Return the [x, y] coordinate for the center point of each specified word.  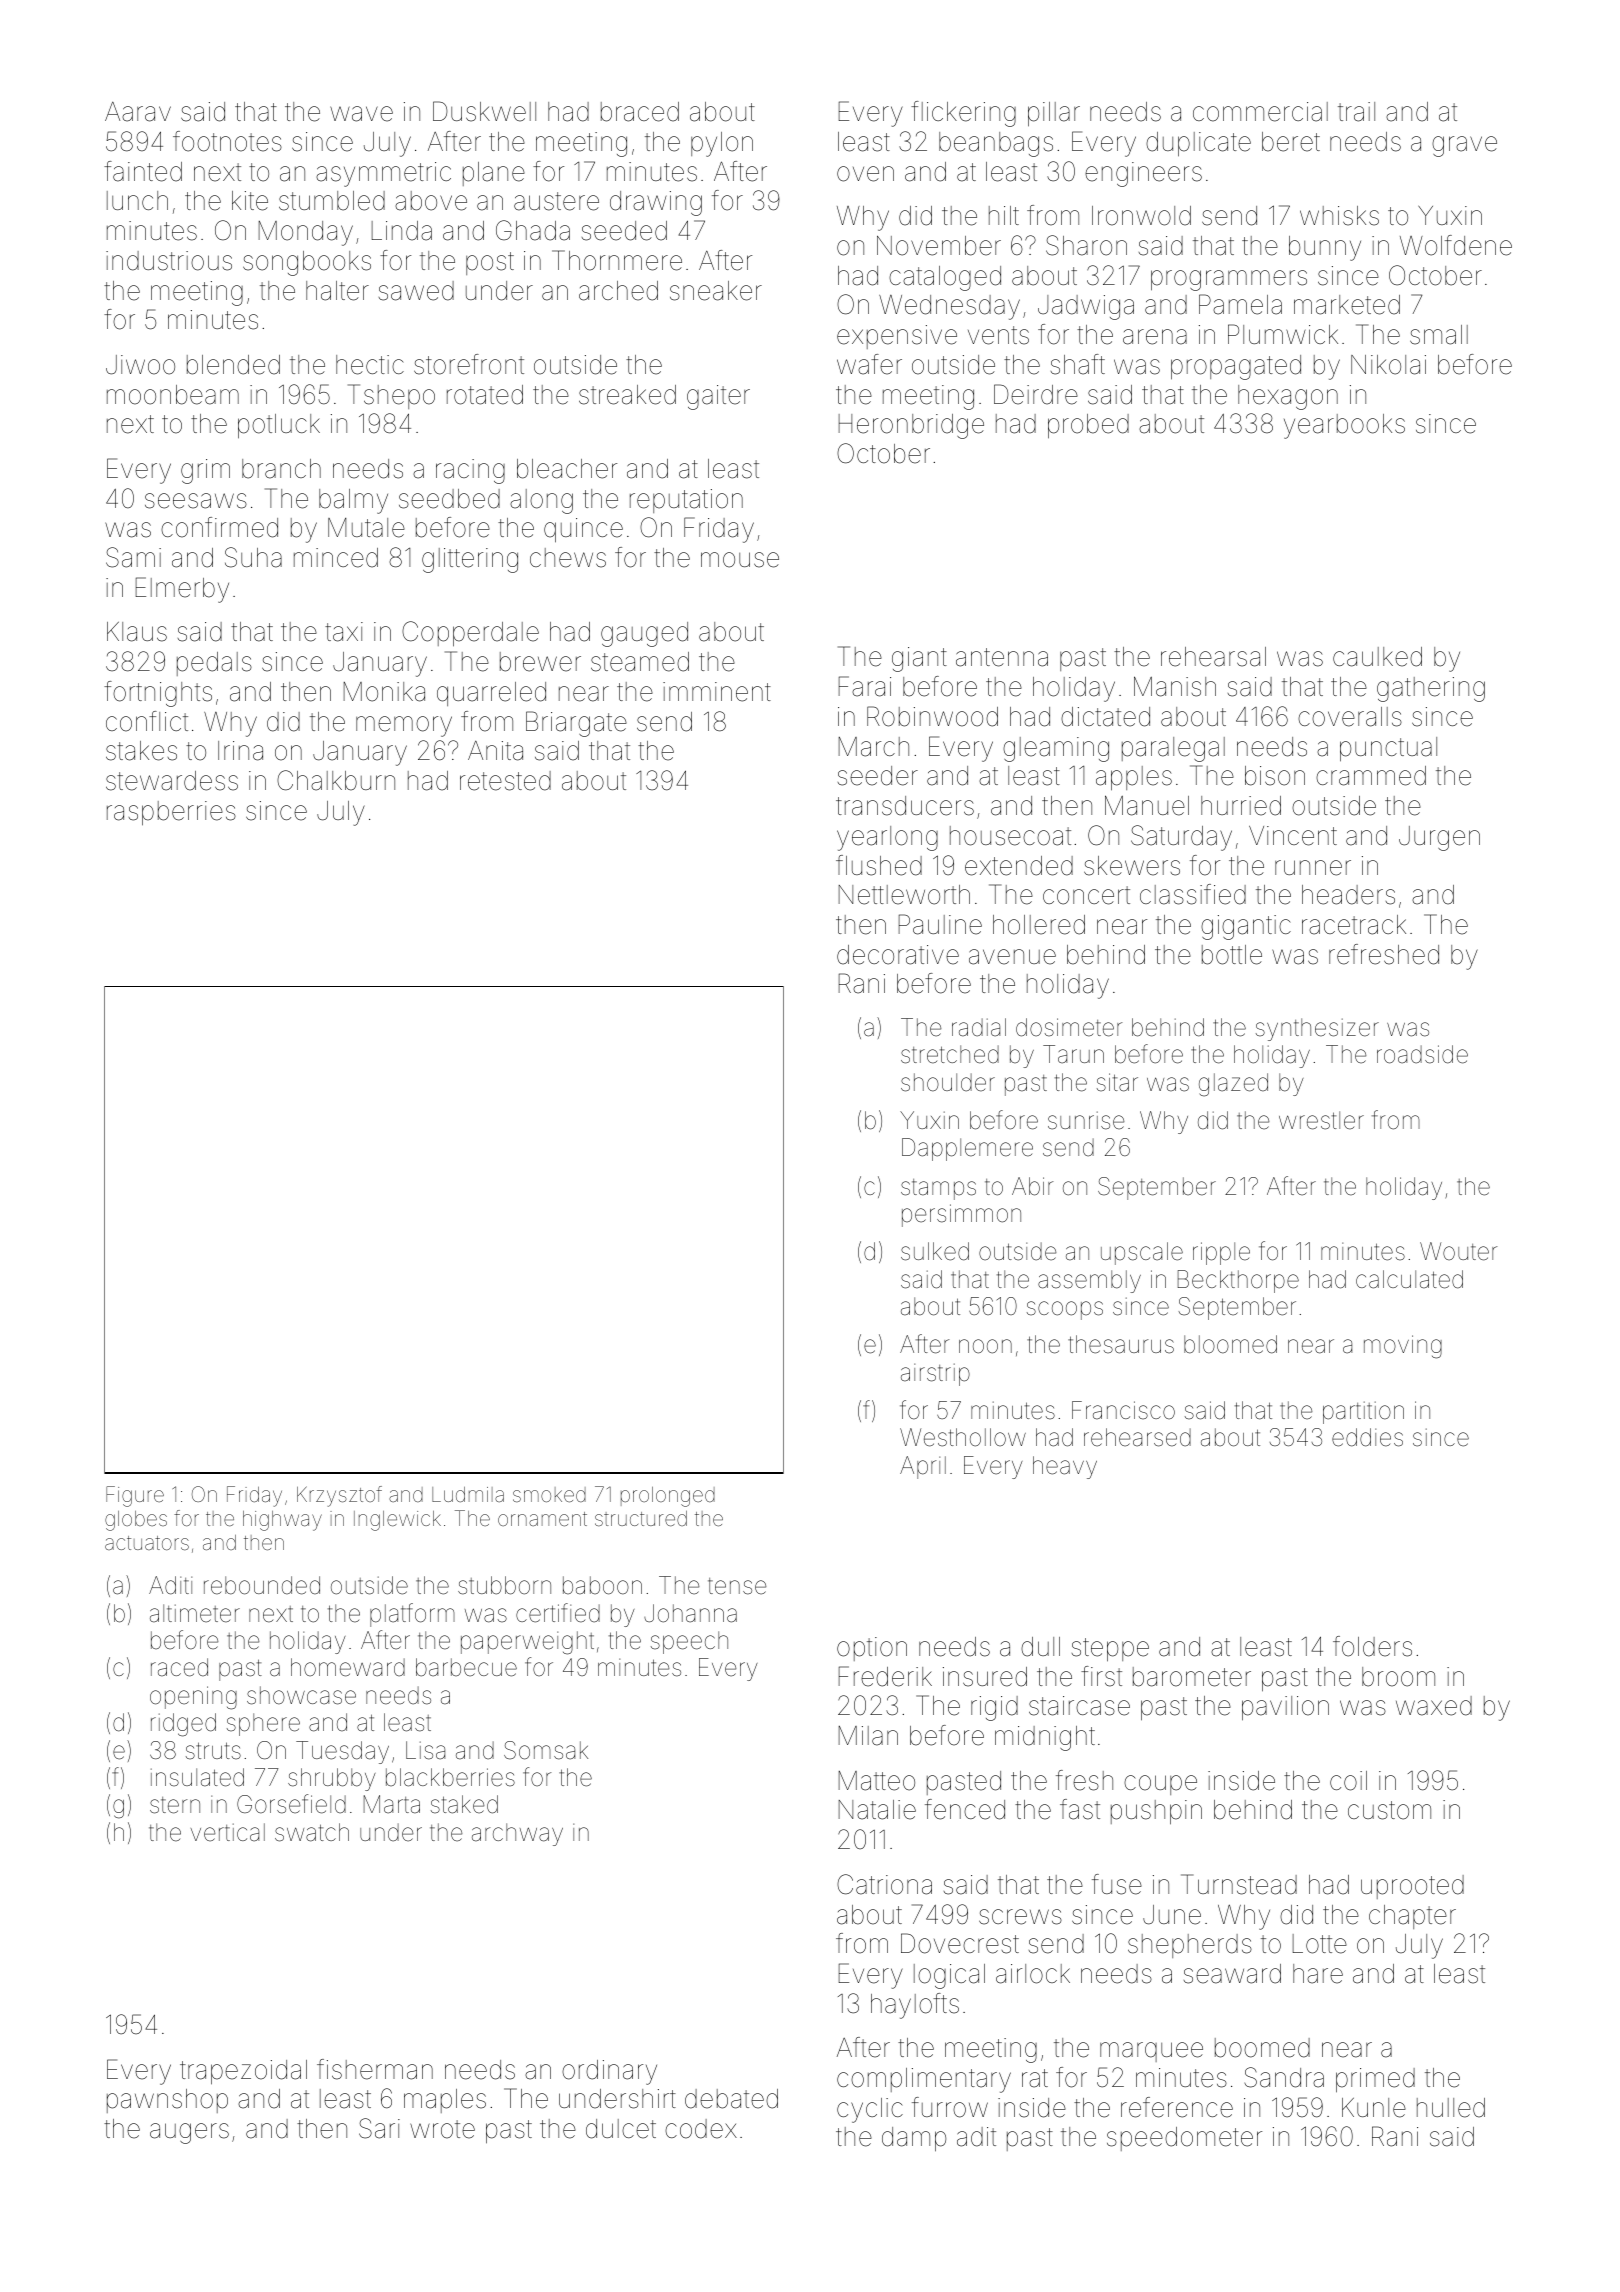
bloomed [1230, 1344]
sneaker [716, 291]
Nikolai [1388, 365]
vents [998, 335]
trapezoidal [243, 2072]
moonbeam [173, 395]
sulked [935, 1251]
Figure [135, 1496]
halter [337, 291]
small [1439, 335]
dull [1040, 1647]
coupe [1160, 1785]
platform [412, 1615]
